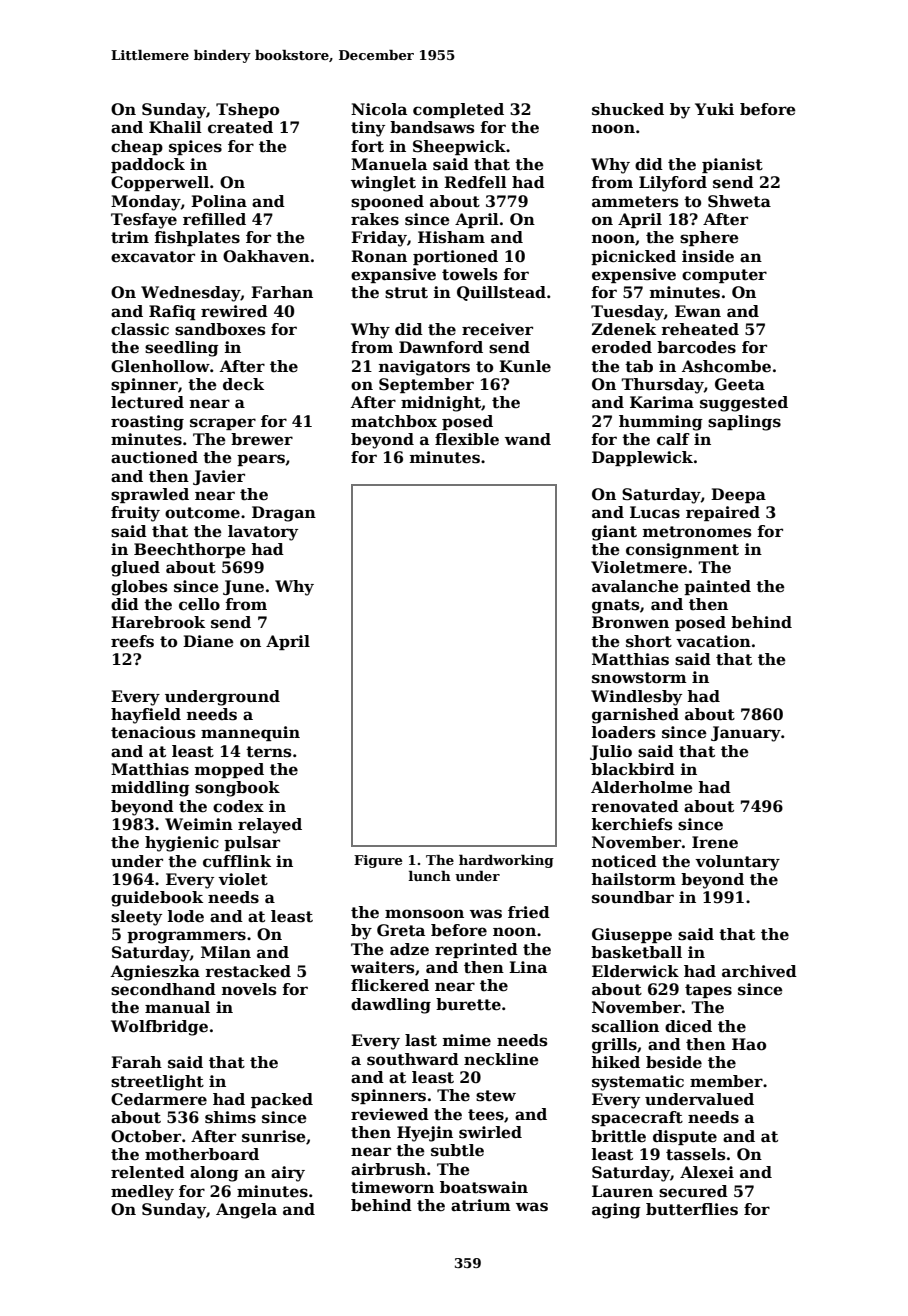 The width and height of the screenshot is (908, 1316). I want to click on deck, so click(243, 384).
